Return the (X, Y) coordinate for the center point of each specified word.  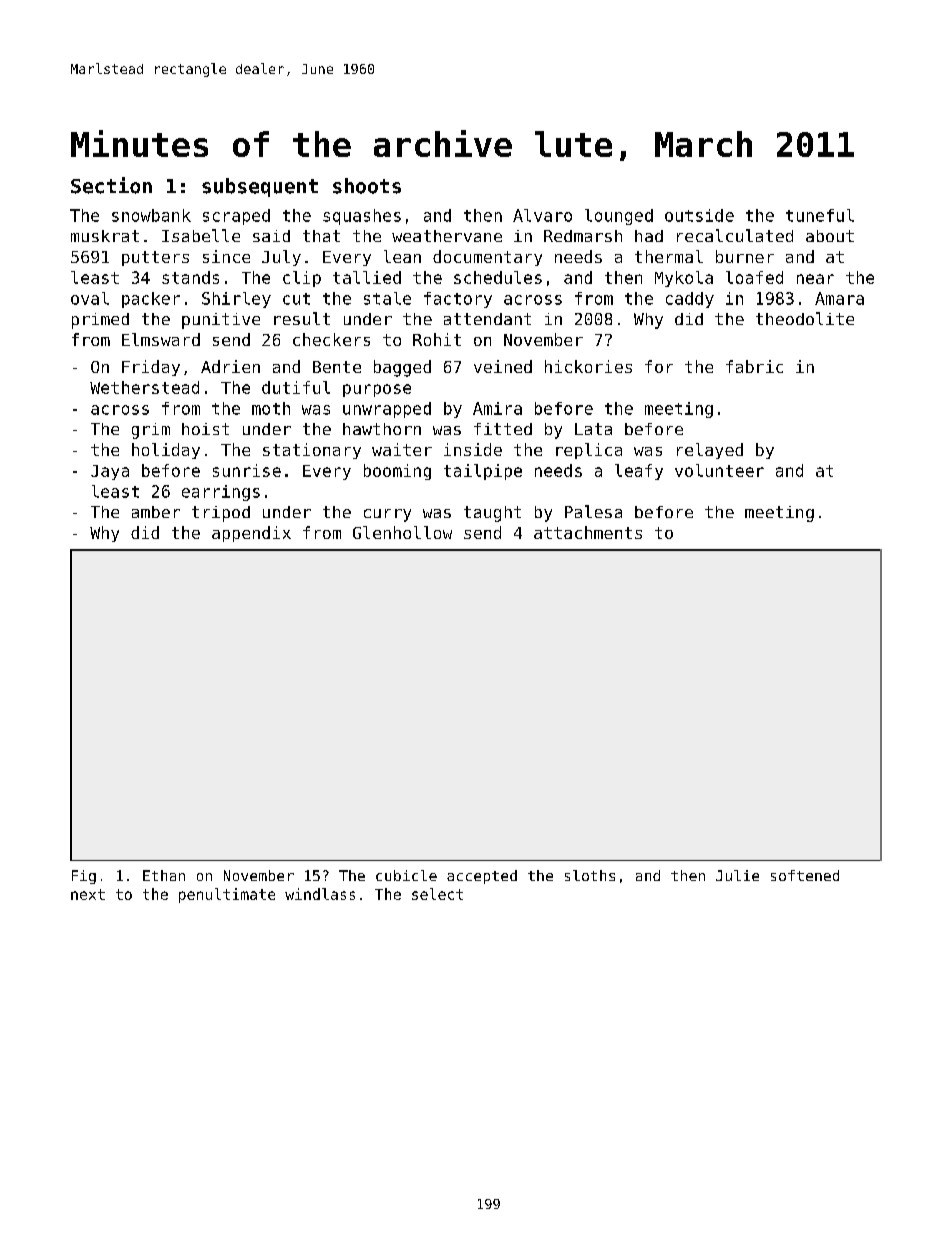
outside (699, 215)
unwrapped (387, 410)
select (437, 894)
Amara (839, 298)
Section (111, 185)
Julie (737, 875)
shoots (367, 186)
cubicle (406, 875)
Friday (151, 368)
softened (805, 875)
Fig (84, 877)
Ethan (164, 875)
